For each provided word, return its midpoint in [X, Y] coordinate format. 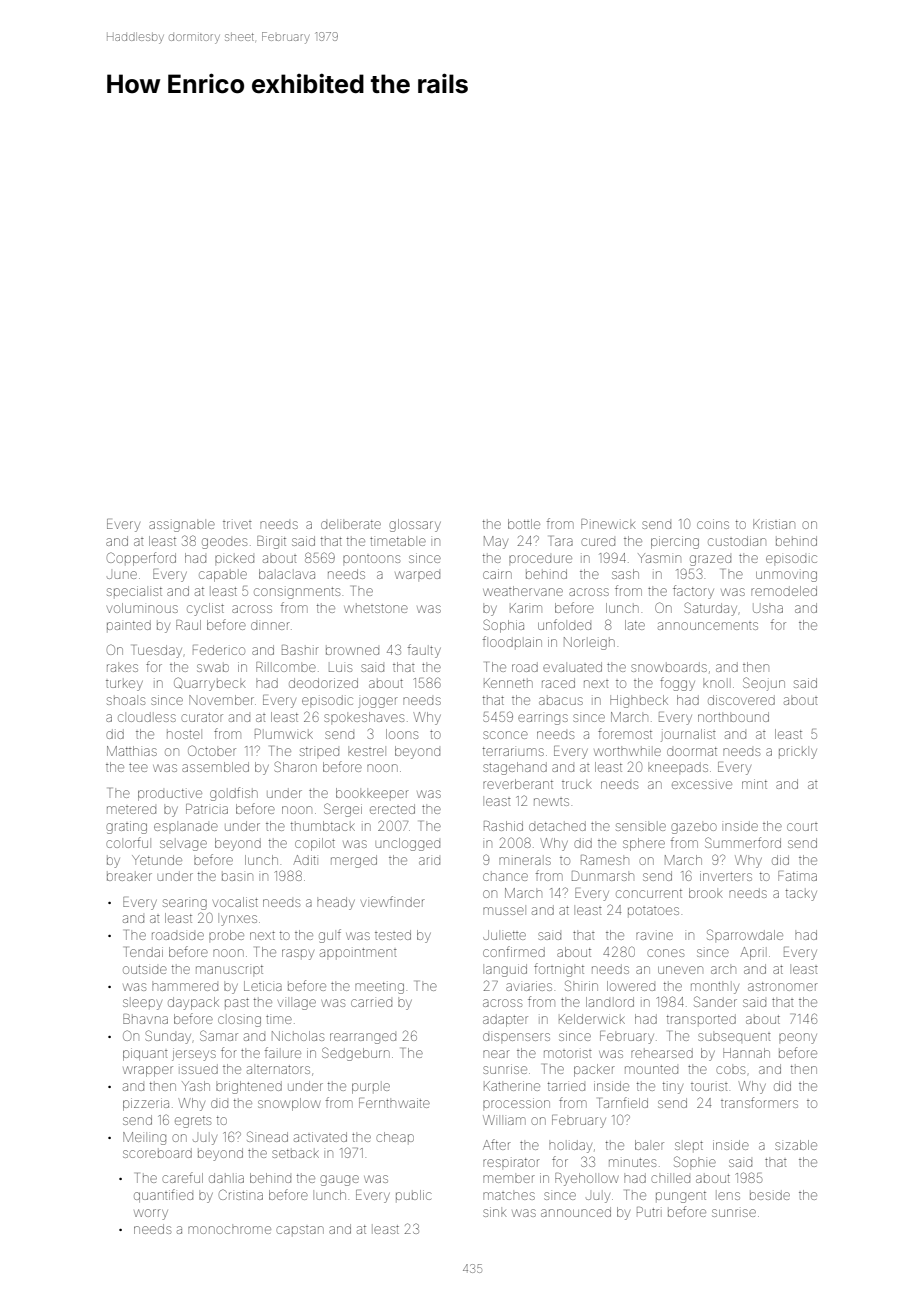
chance [505, 877]
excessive [702, 785]
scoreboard [157, 1153]
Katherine [512, 1086]
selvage [183, 845]
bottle [524, 524]
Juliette [504, 935]
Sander [715, 1001]
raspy [298, 954]
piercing [675, 542]
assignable [182, 526]
